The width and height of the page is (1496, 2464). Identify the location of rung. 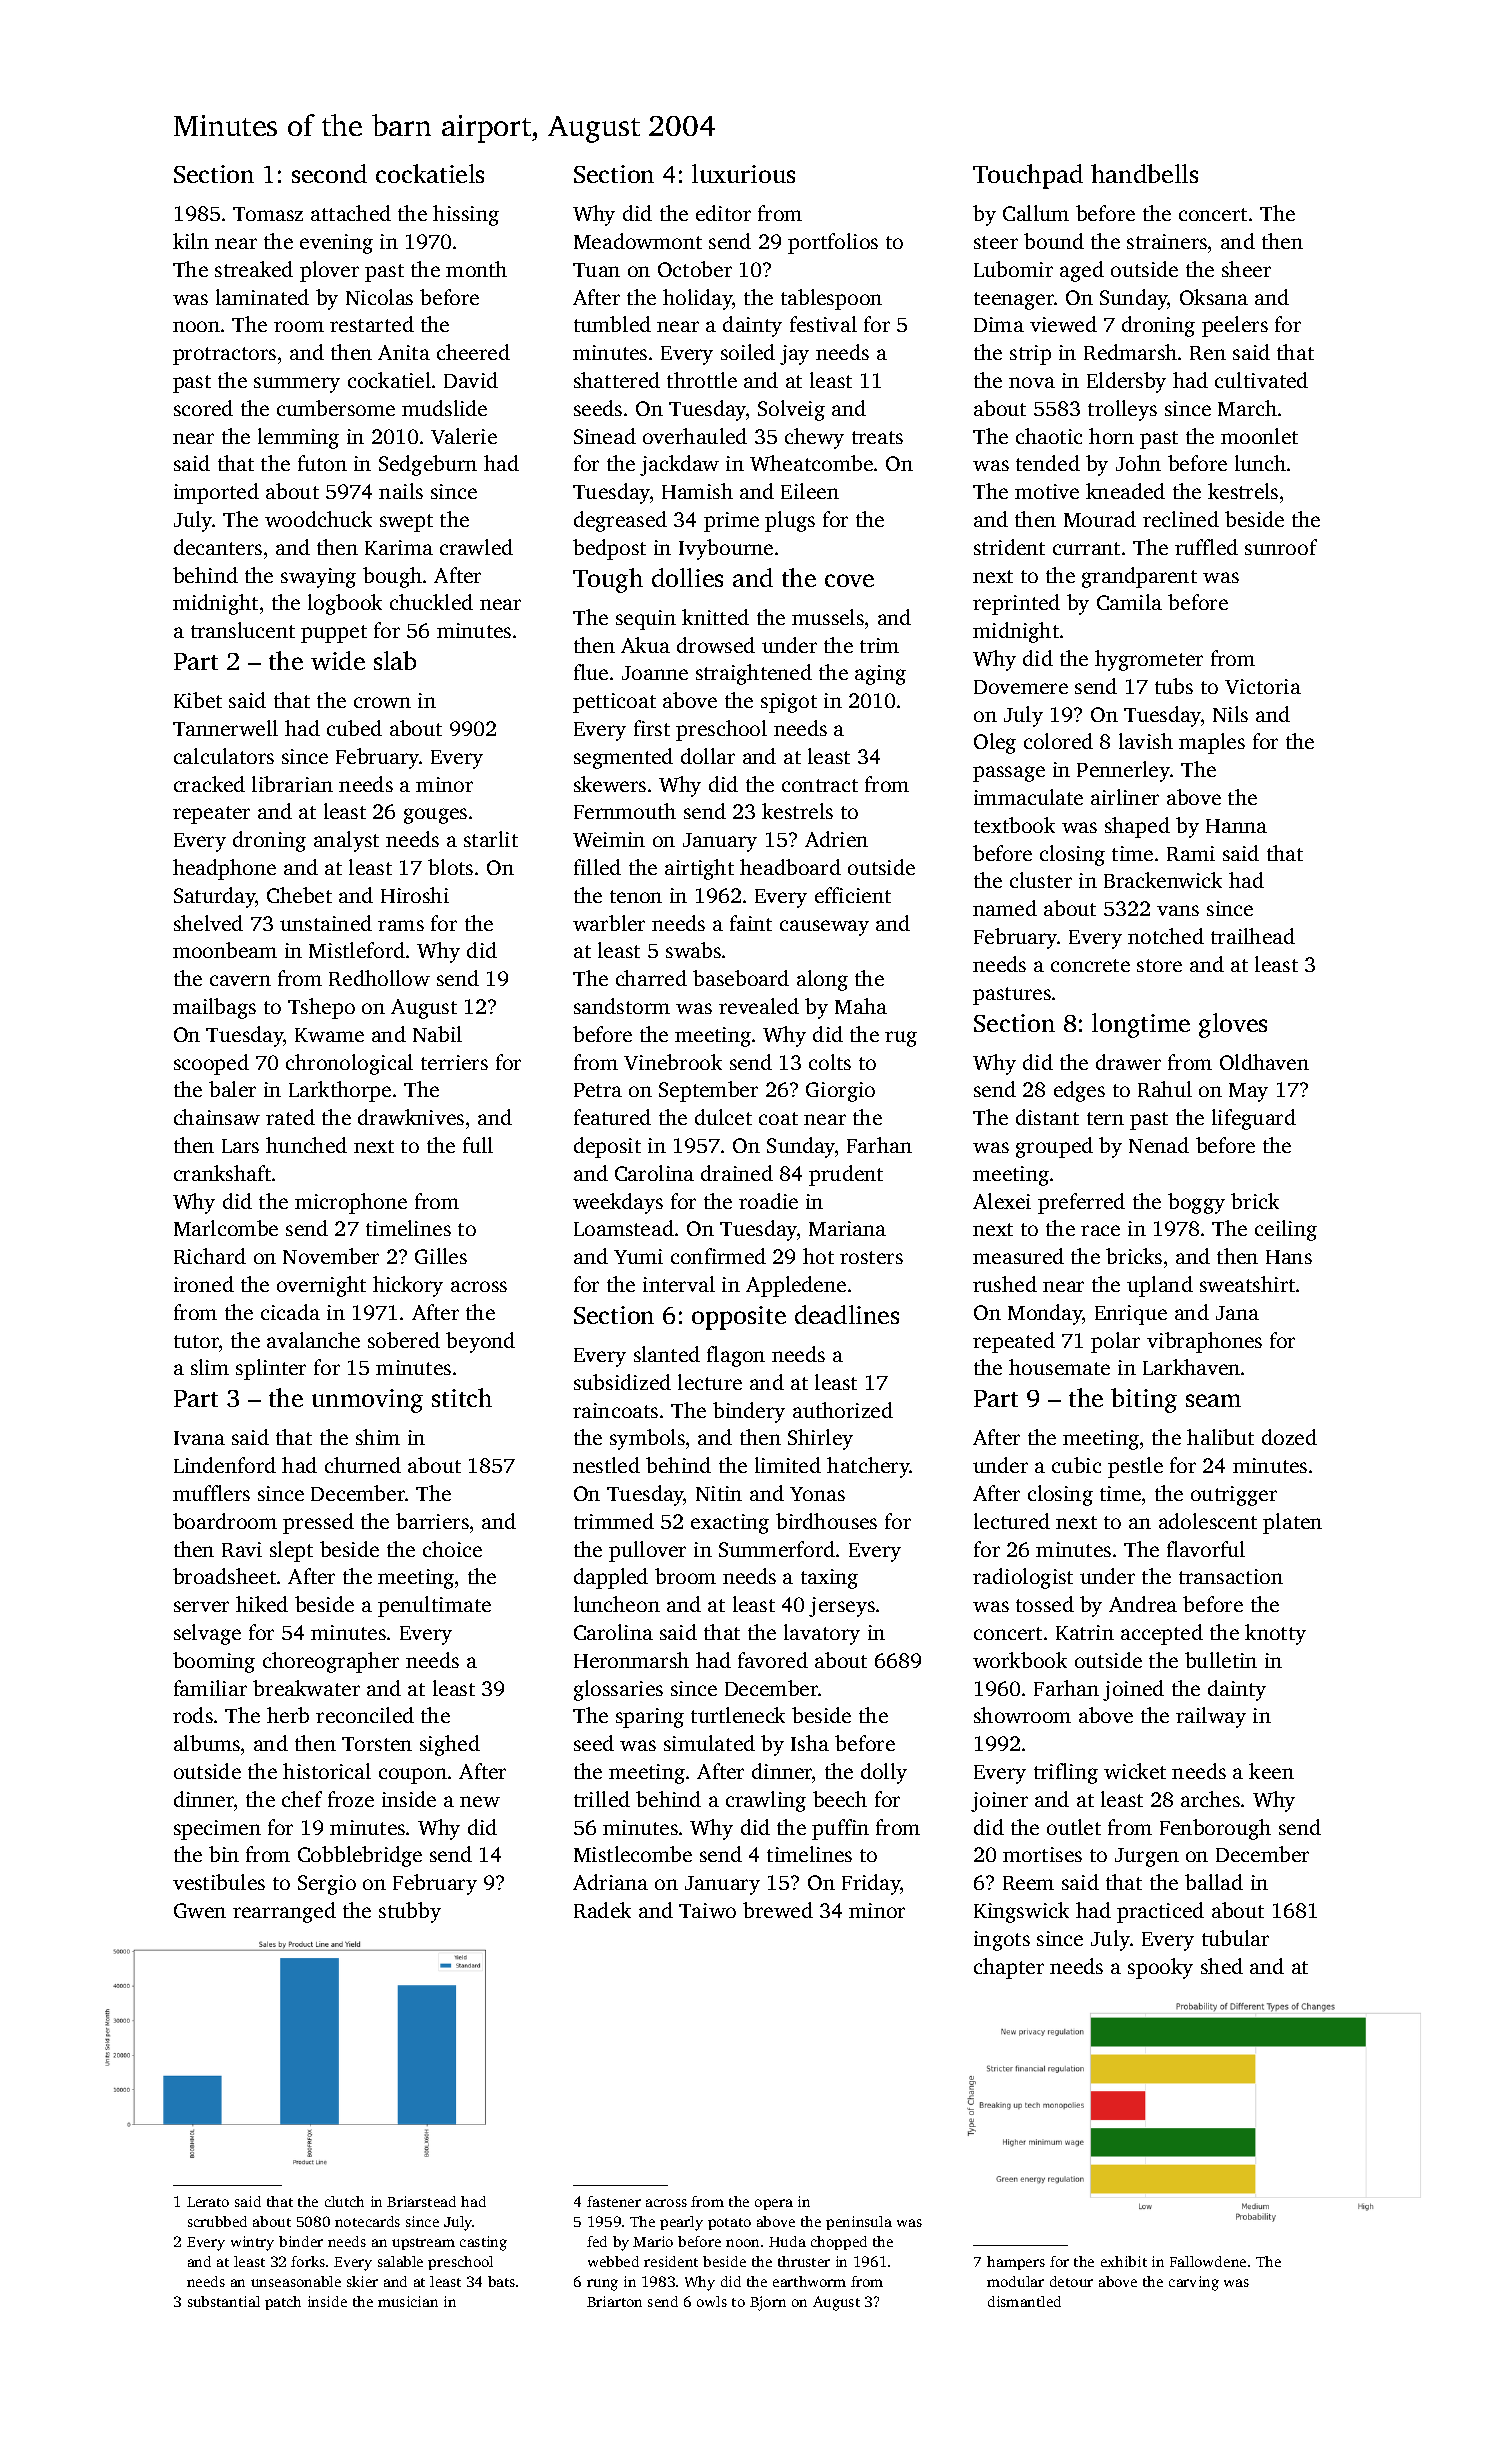
(602, 2285).
